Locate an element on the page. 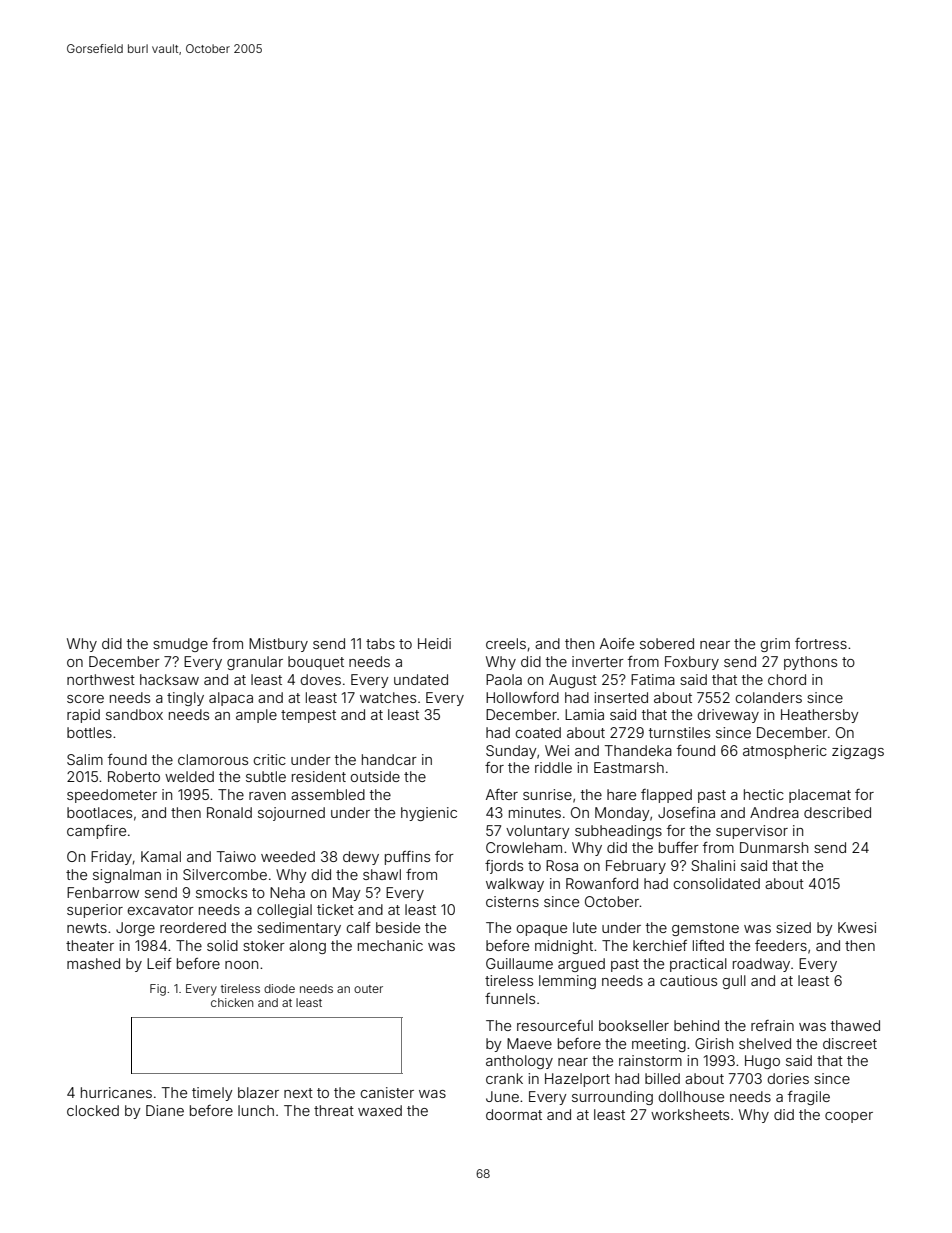  worksheets is located at coordinates (690, 1114).
